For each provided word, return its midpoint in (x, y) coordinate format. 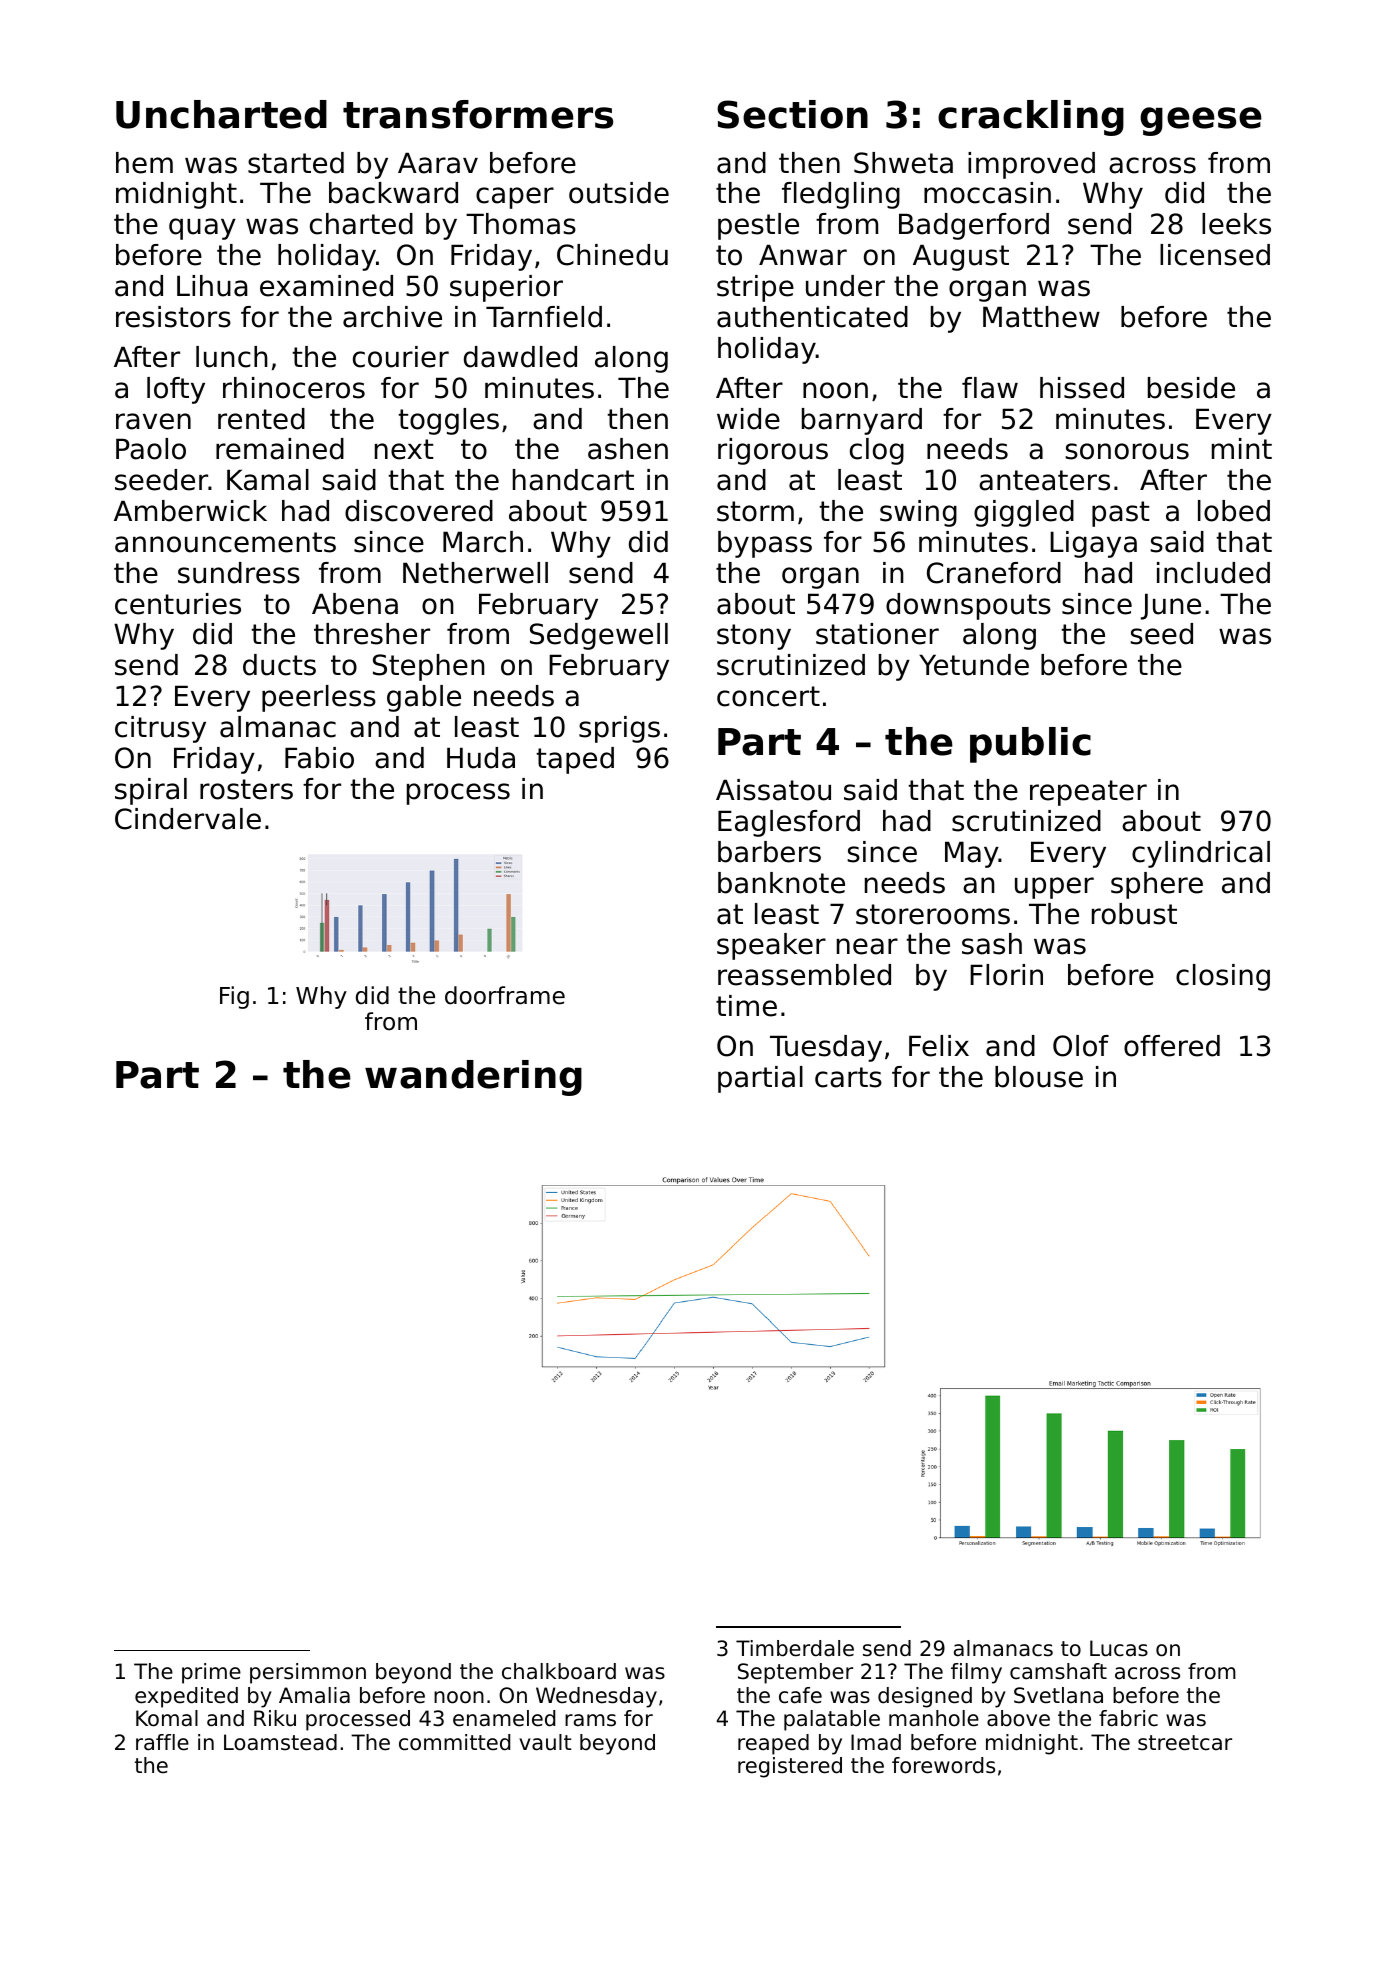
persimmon (308, 1673)
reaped (773, 1744)
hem (144, 163)
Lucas (1119, 1648)
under (845, 286)
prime (211, 1673)
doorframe (505, 995)
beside (1191, 388)
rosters (246, 789)
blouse (1039, 1077)
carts (848, 1077)
